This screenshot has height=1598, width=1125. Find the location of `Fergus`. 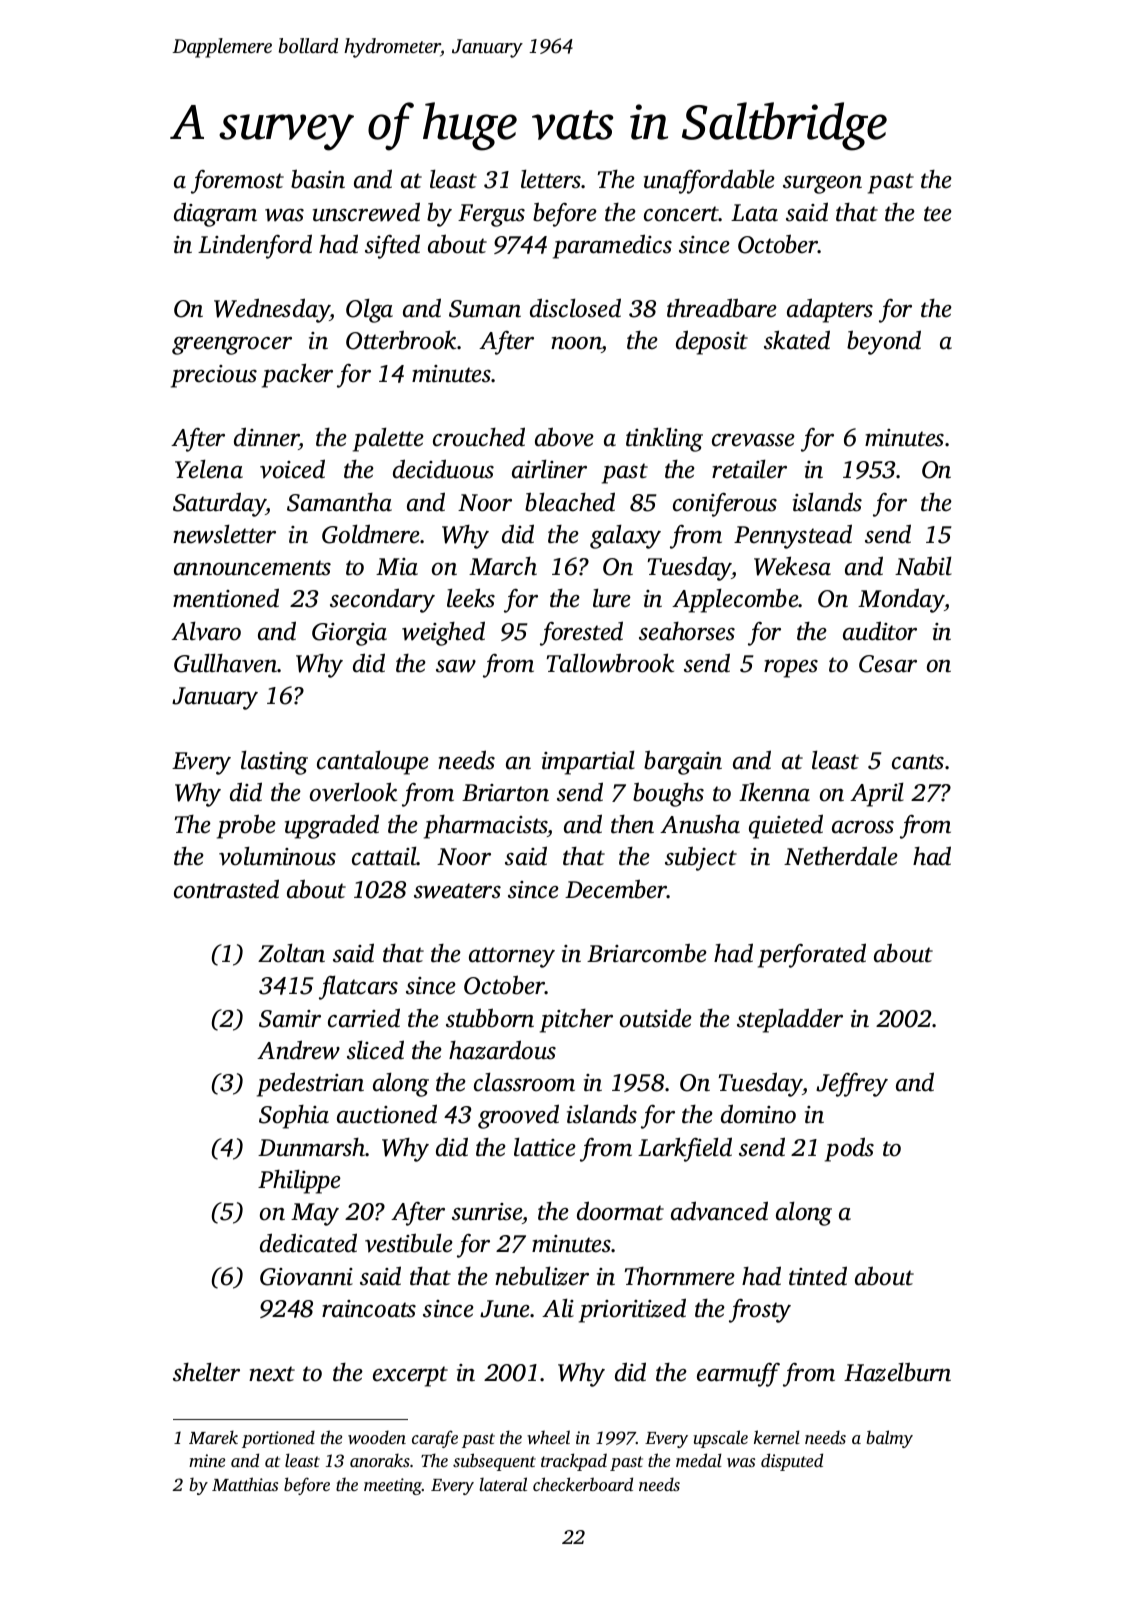

Fergus is located at coordinates (491, 215).
